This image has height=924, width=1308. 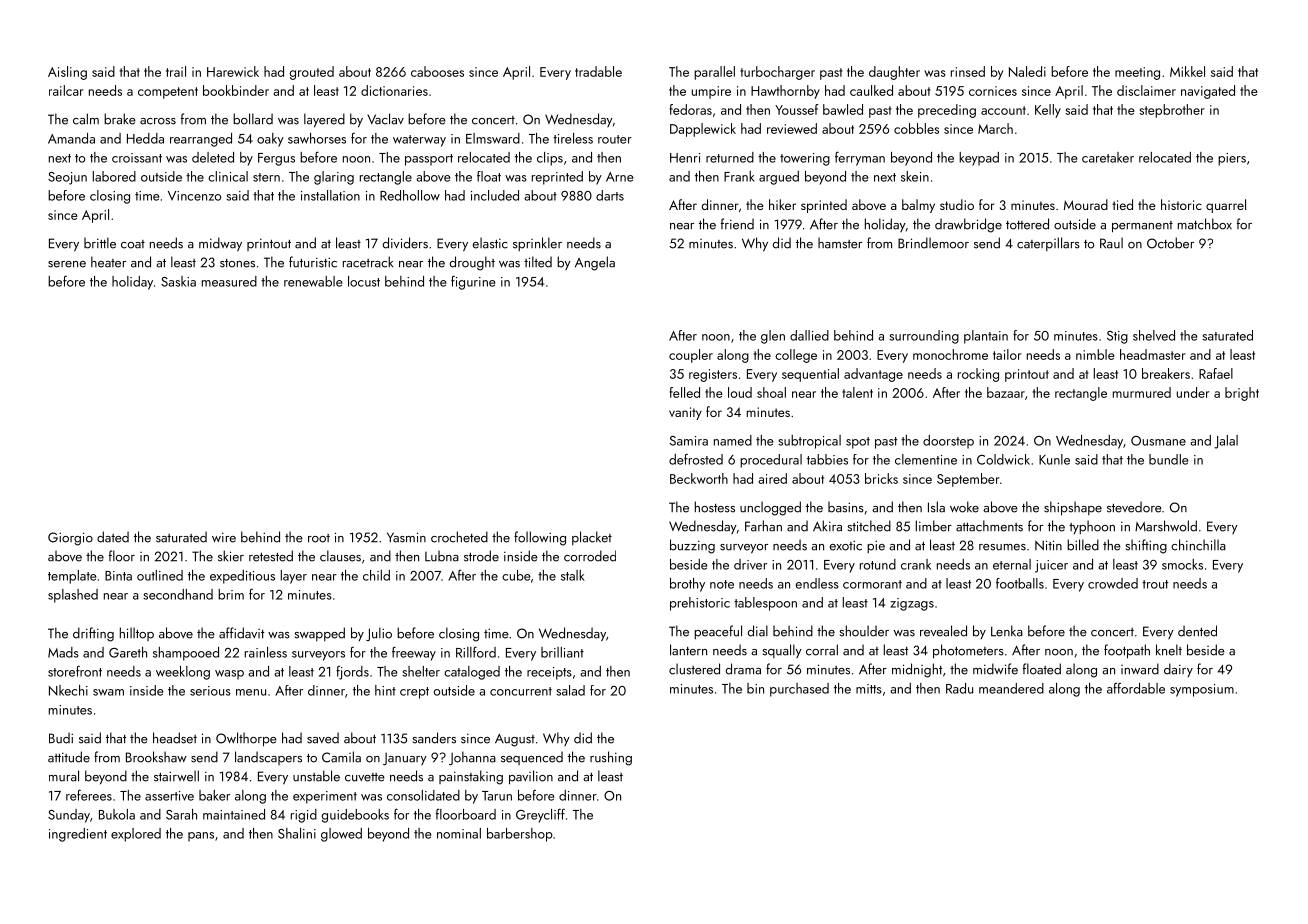 I want to click on caterpillars, so click(x=1048, y=244).
